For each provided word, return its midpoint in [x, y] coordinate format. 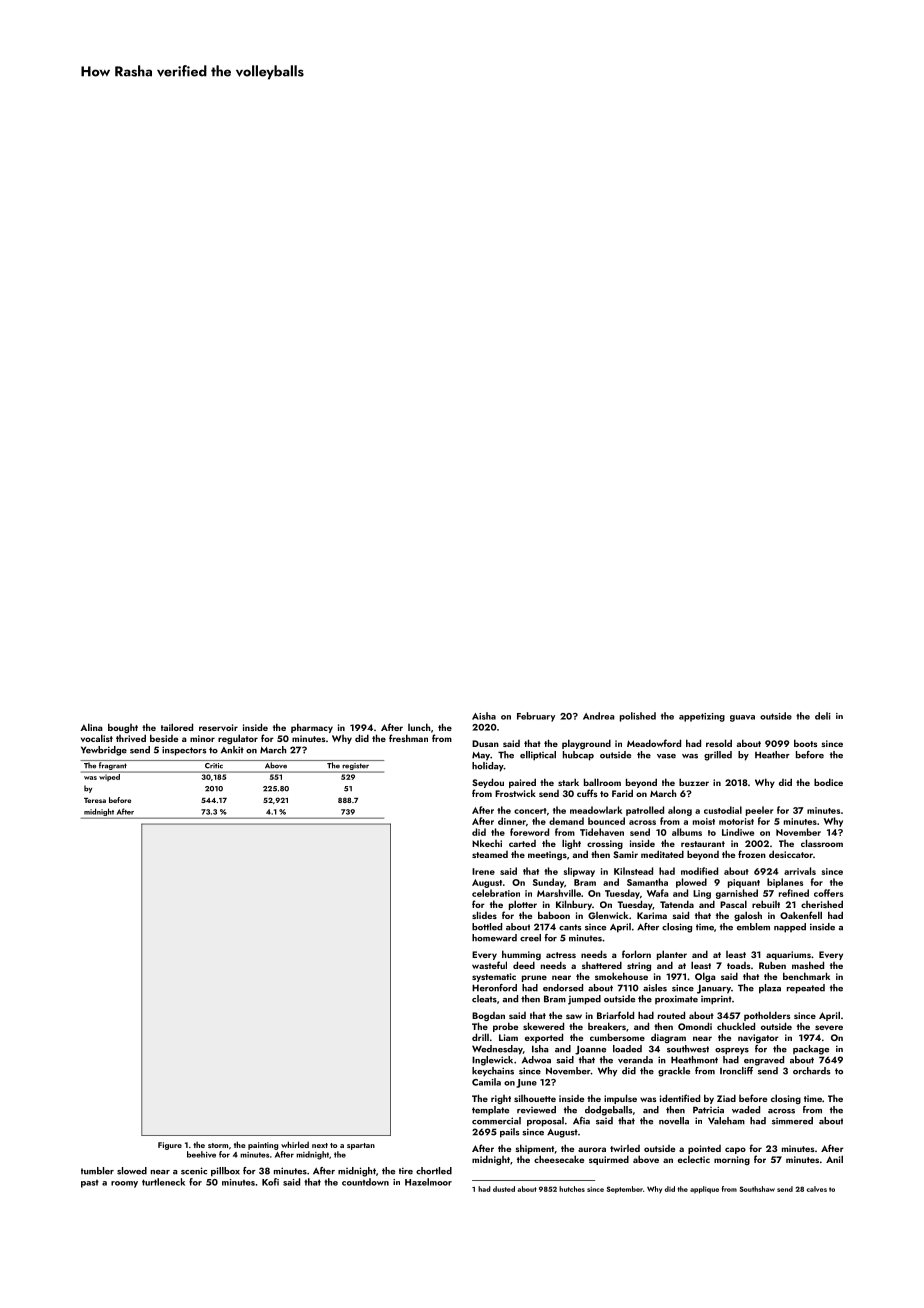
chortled [434, 1171]
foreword [529, 832]
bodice [828, 782]
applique [704, 1190]
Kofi [270, 1182]
